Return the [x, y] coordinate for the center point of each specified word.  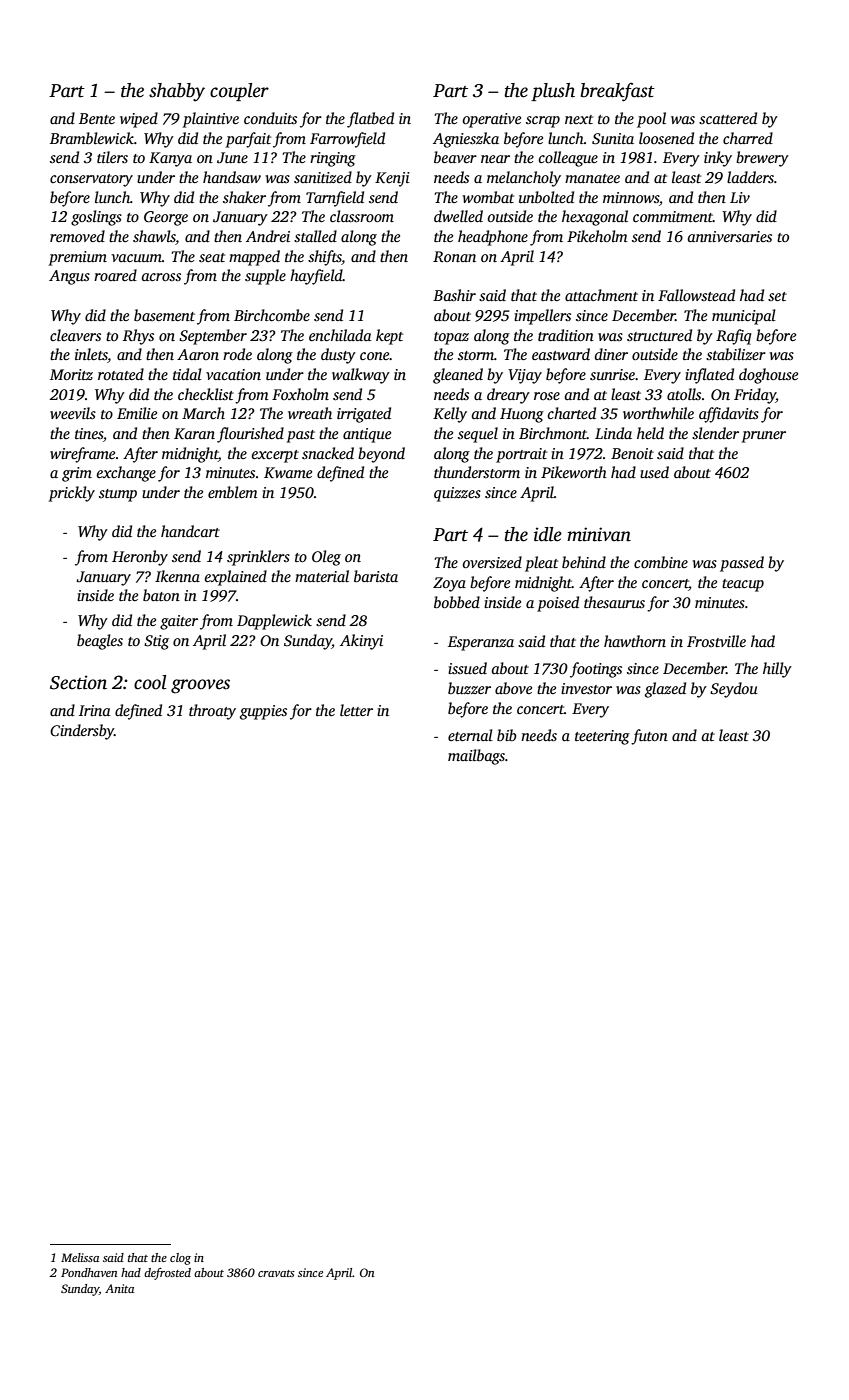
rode [237, 354]
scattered [728, 118]
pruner [764, 437]
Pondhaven [89, 1272]
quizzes [457, 494]
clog [180, 1259]
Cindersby [82, 732]
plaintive [211, 120]
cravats [276, 1273]
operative [491, 120]
